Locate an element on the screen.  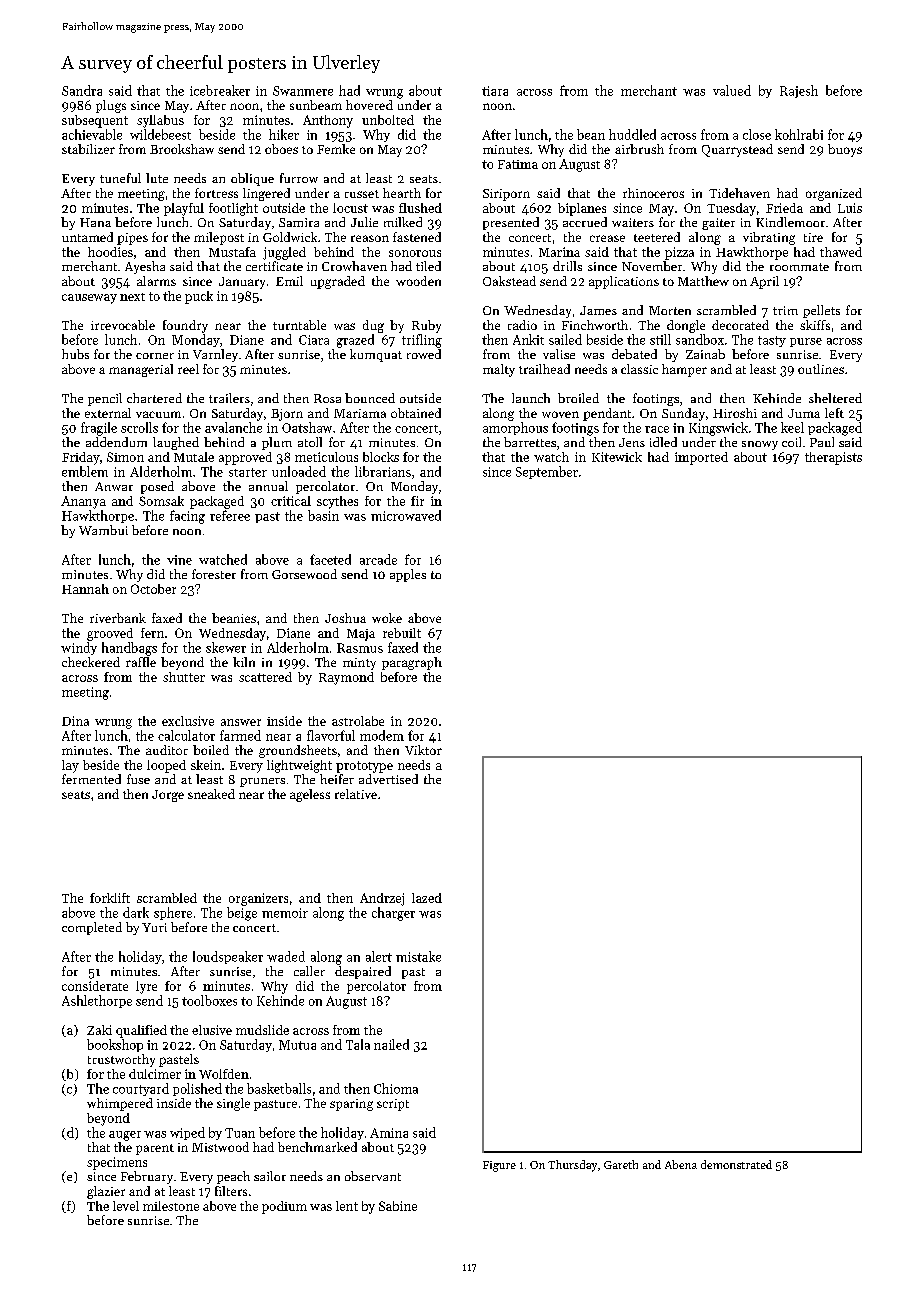
apples is located at coordinates (408, 575).
